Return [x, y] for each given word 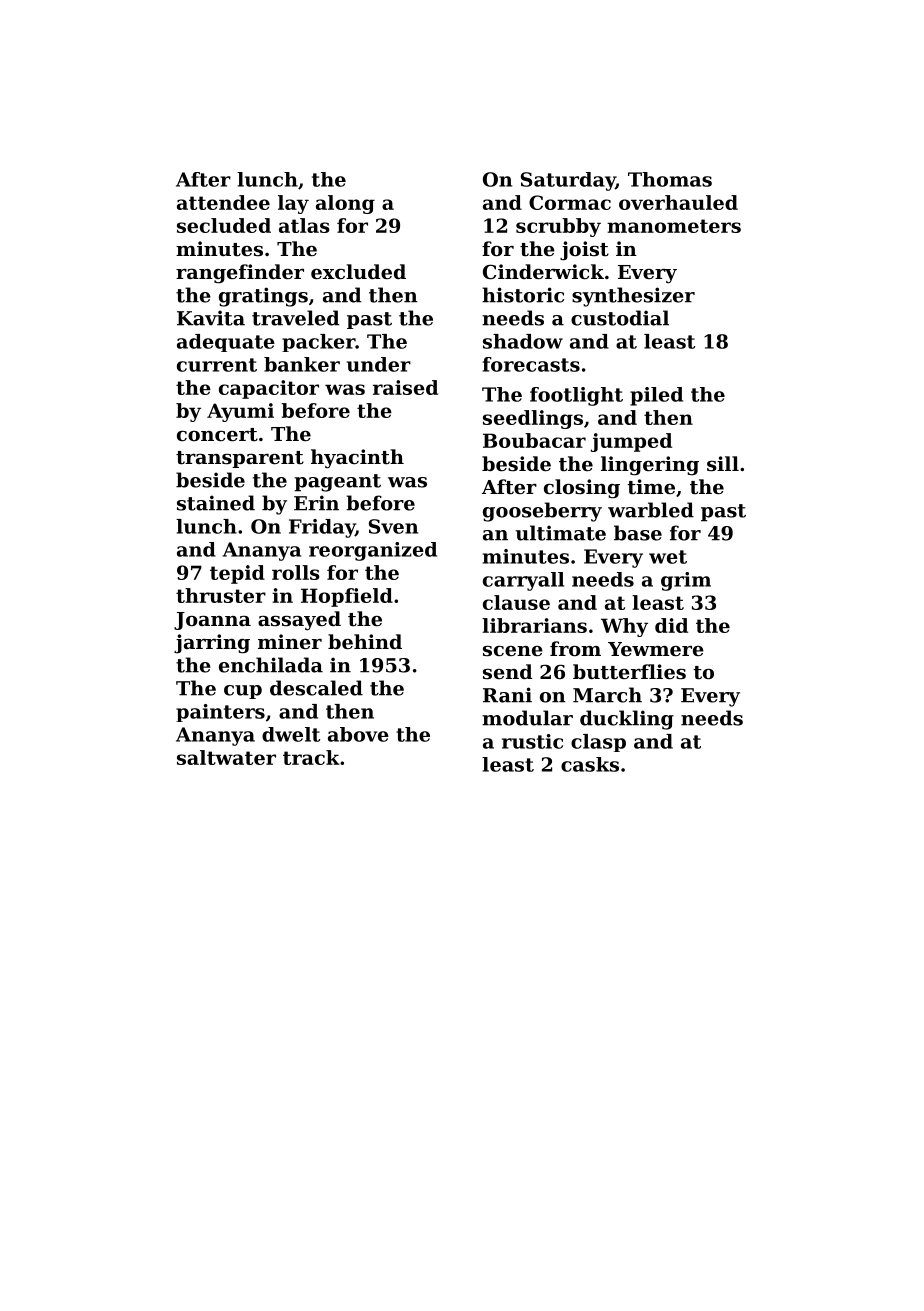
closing [582, 489]
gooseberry [542, 512]
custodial [620, 318]
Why [624, 627]
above [358, 734]
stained [216, 503]
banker [302, 364]
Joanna [212, 621]
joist [584, 251]
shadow [523, 341]
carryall [523, 581]
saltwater [226, 757]
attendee [223, 202]
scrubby [558, 227]
